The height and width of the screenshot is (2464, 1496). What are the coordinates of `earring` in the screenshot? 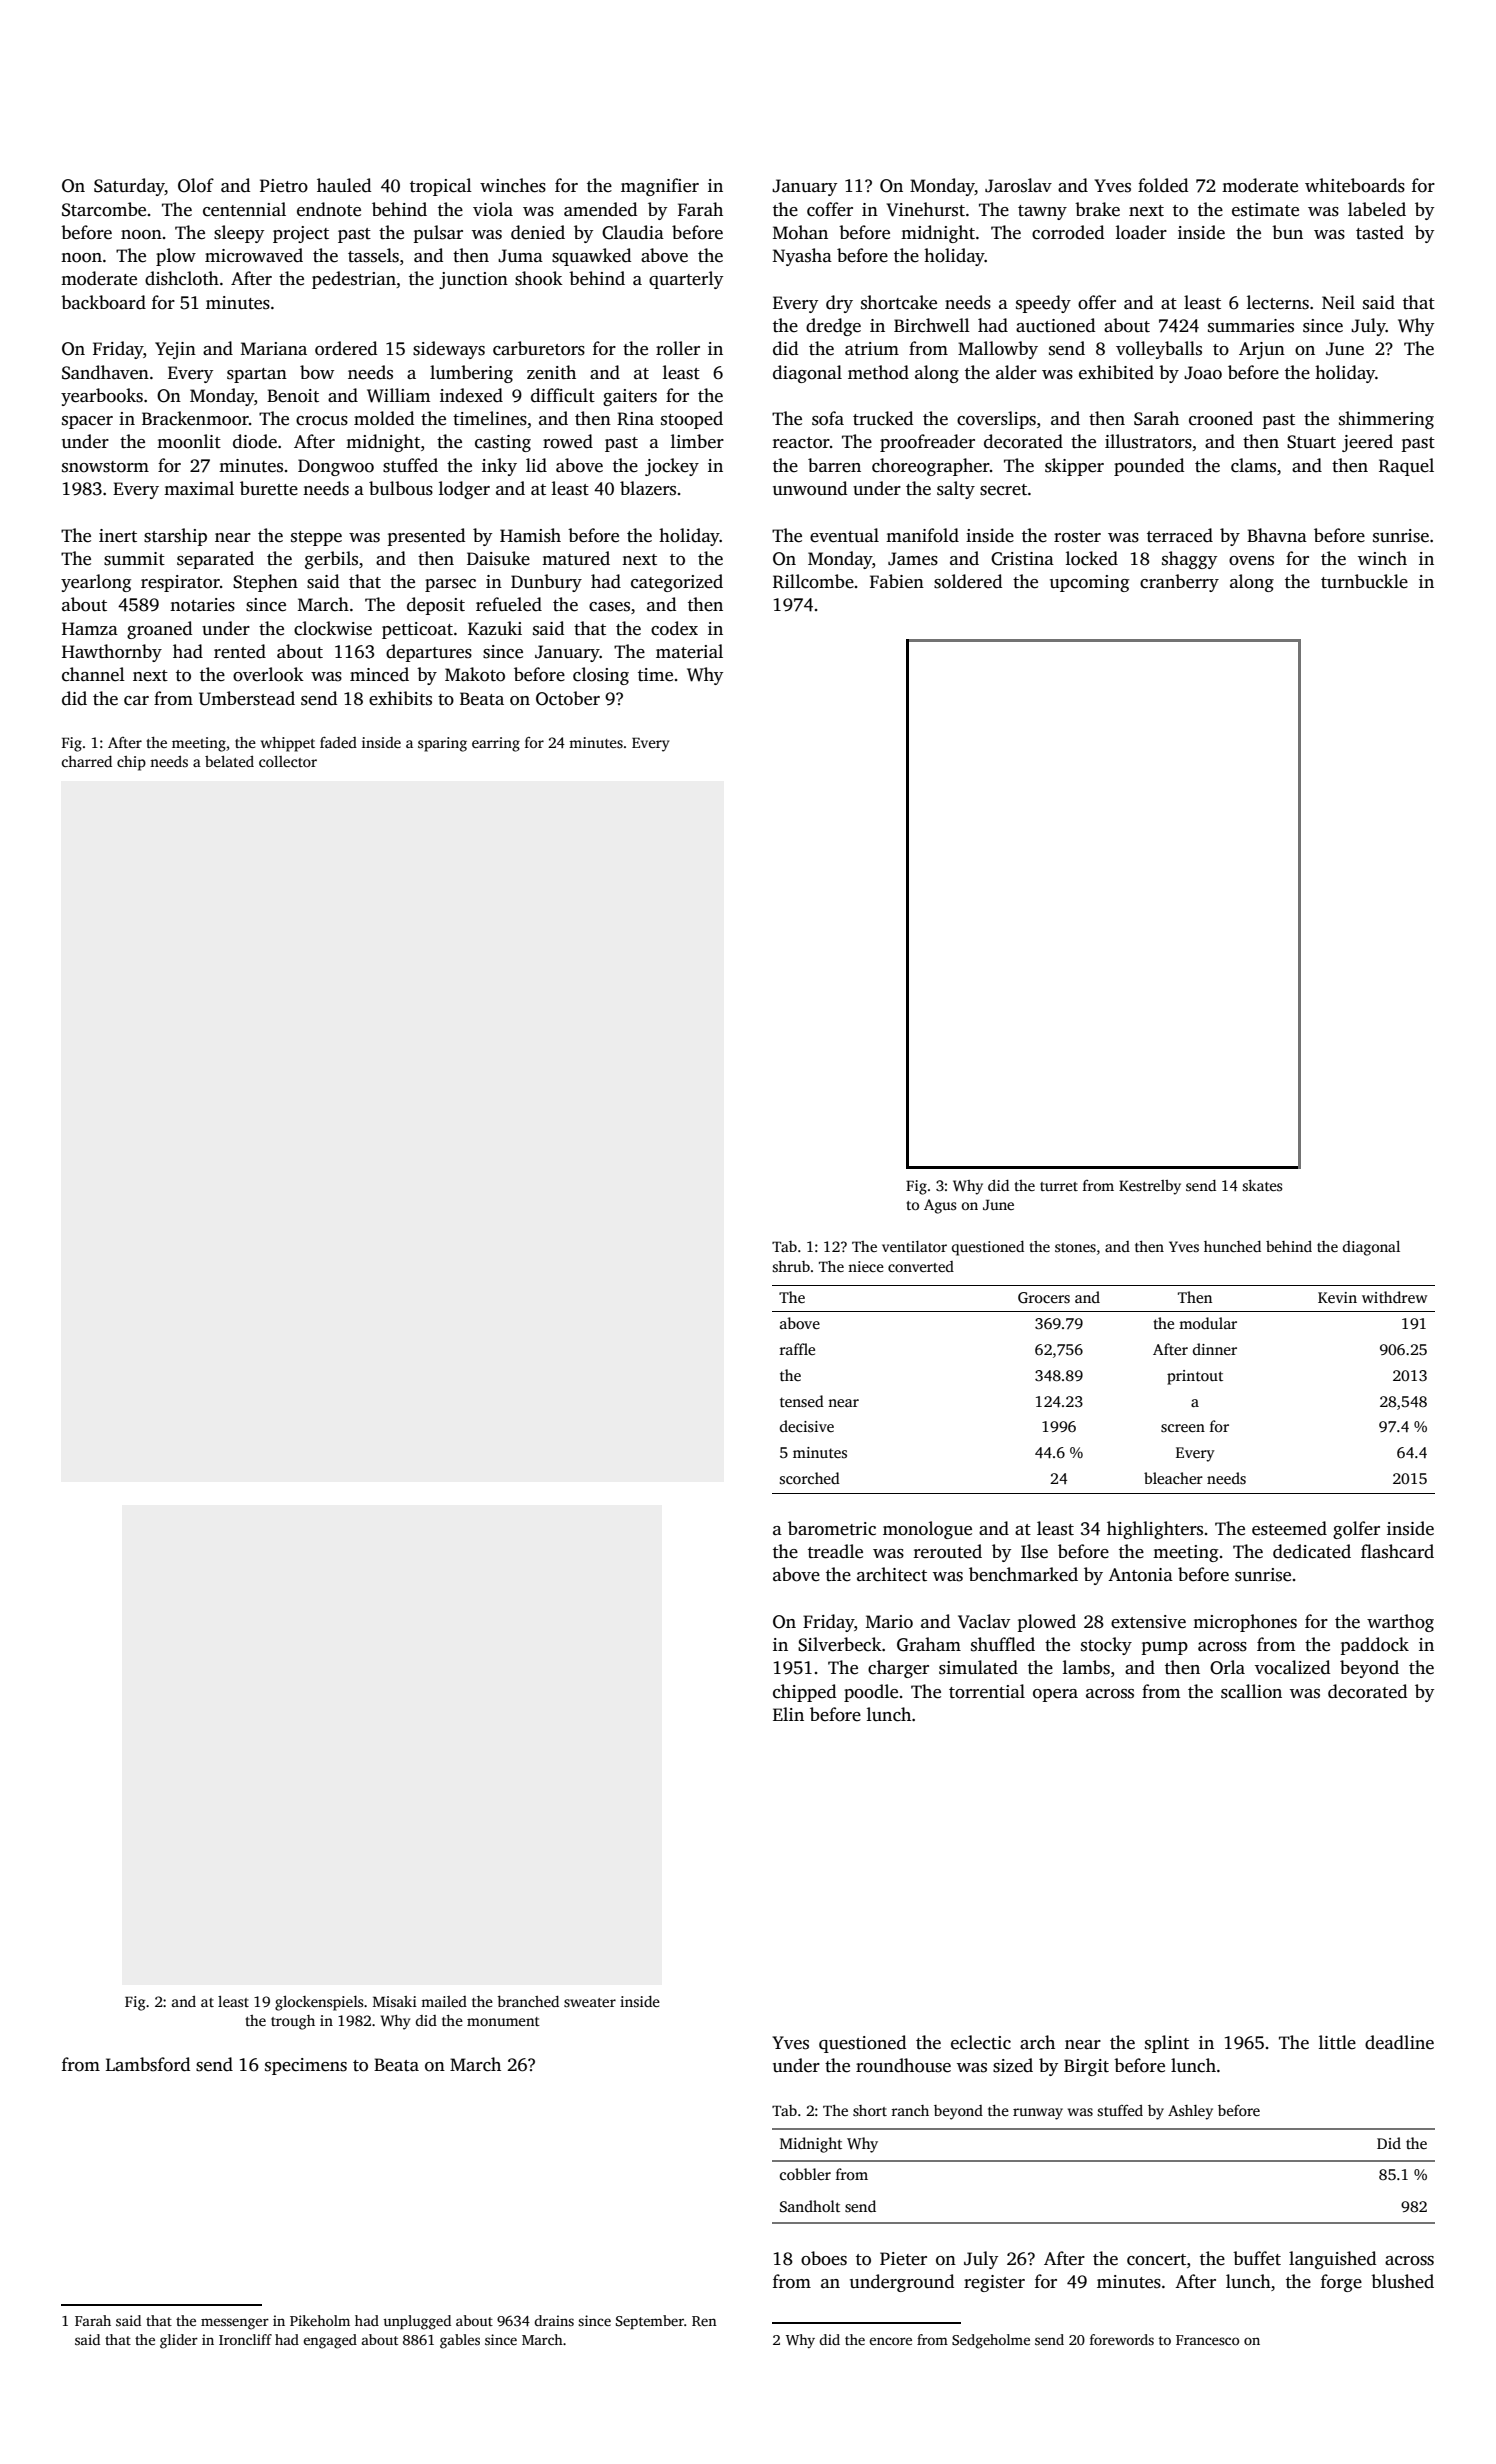 It's located at (496, 744).
